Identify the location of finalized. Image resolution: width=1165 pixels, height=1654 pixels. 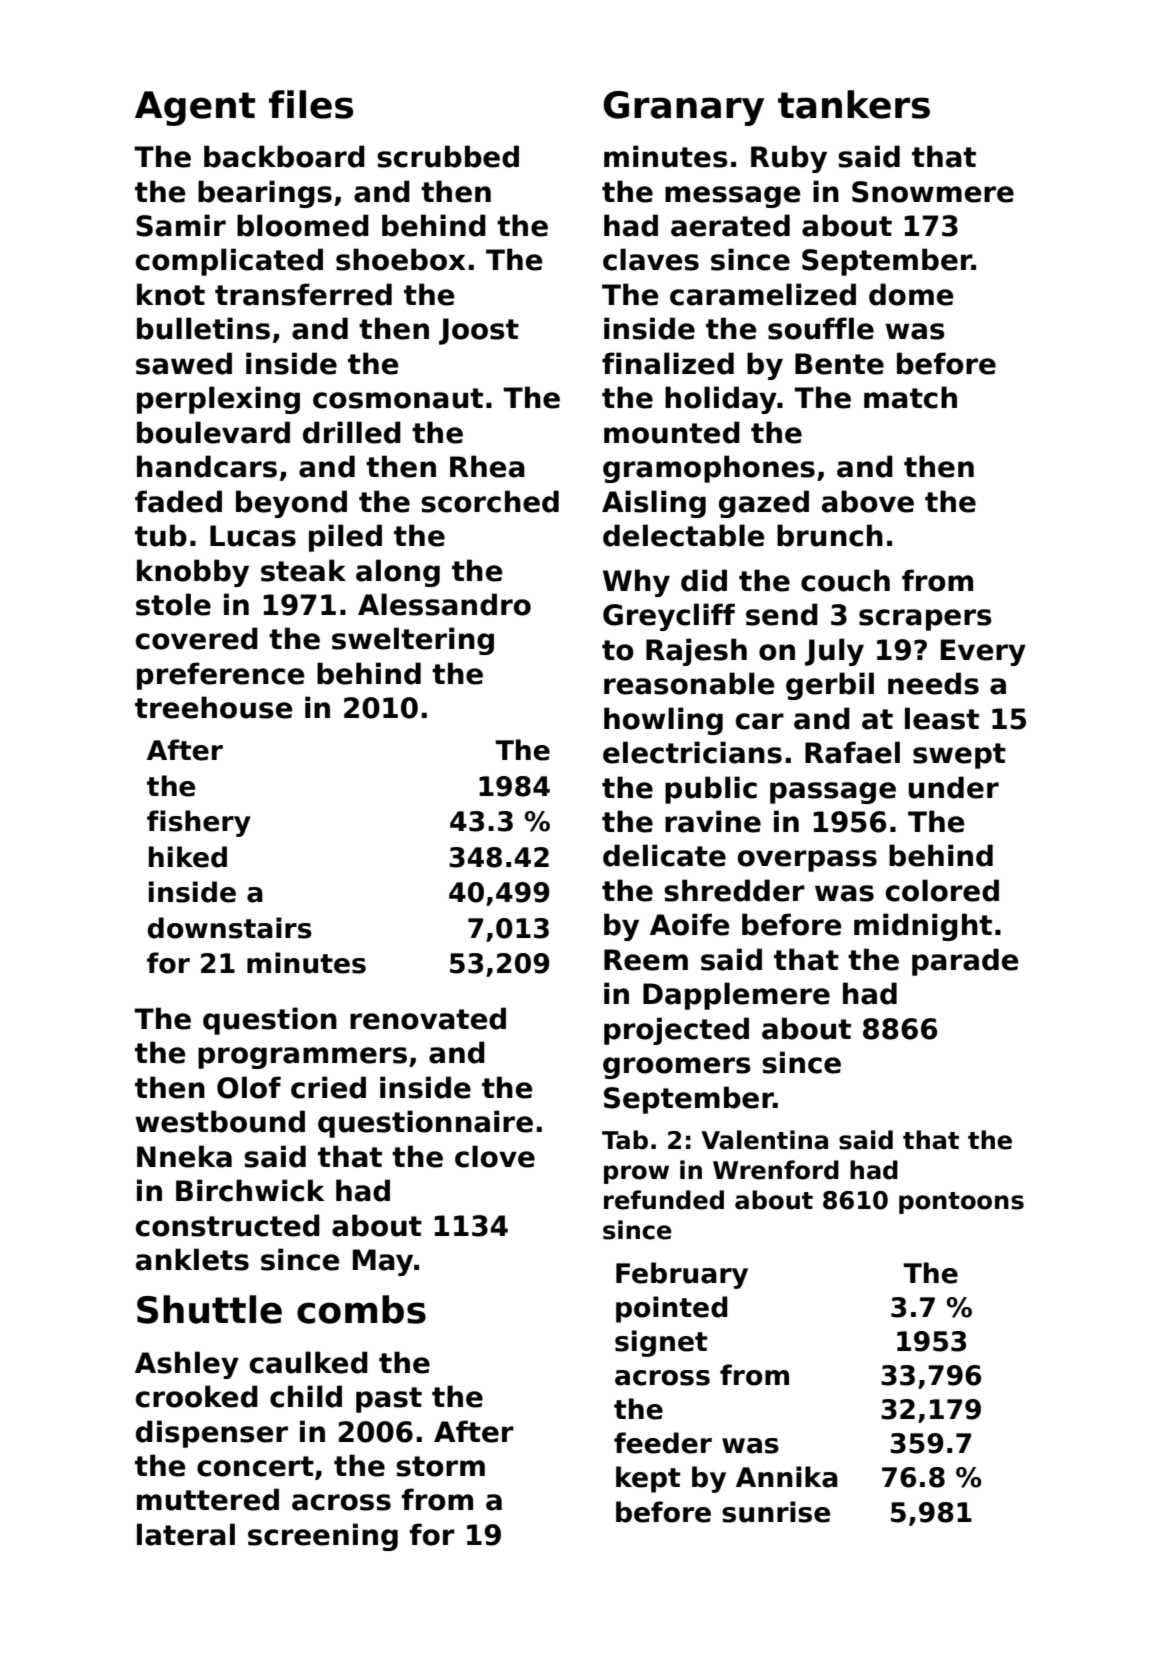
(668, 363).
